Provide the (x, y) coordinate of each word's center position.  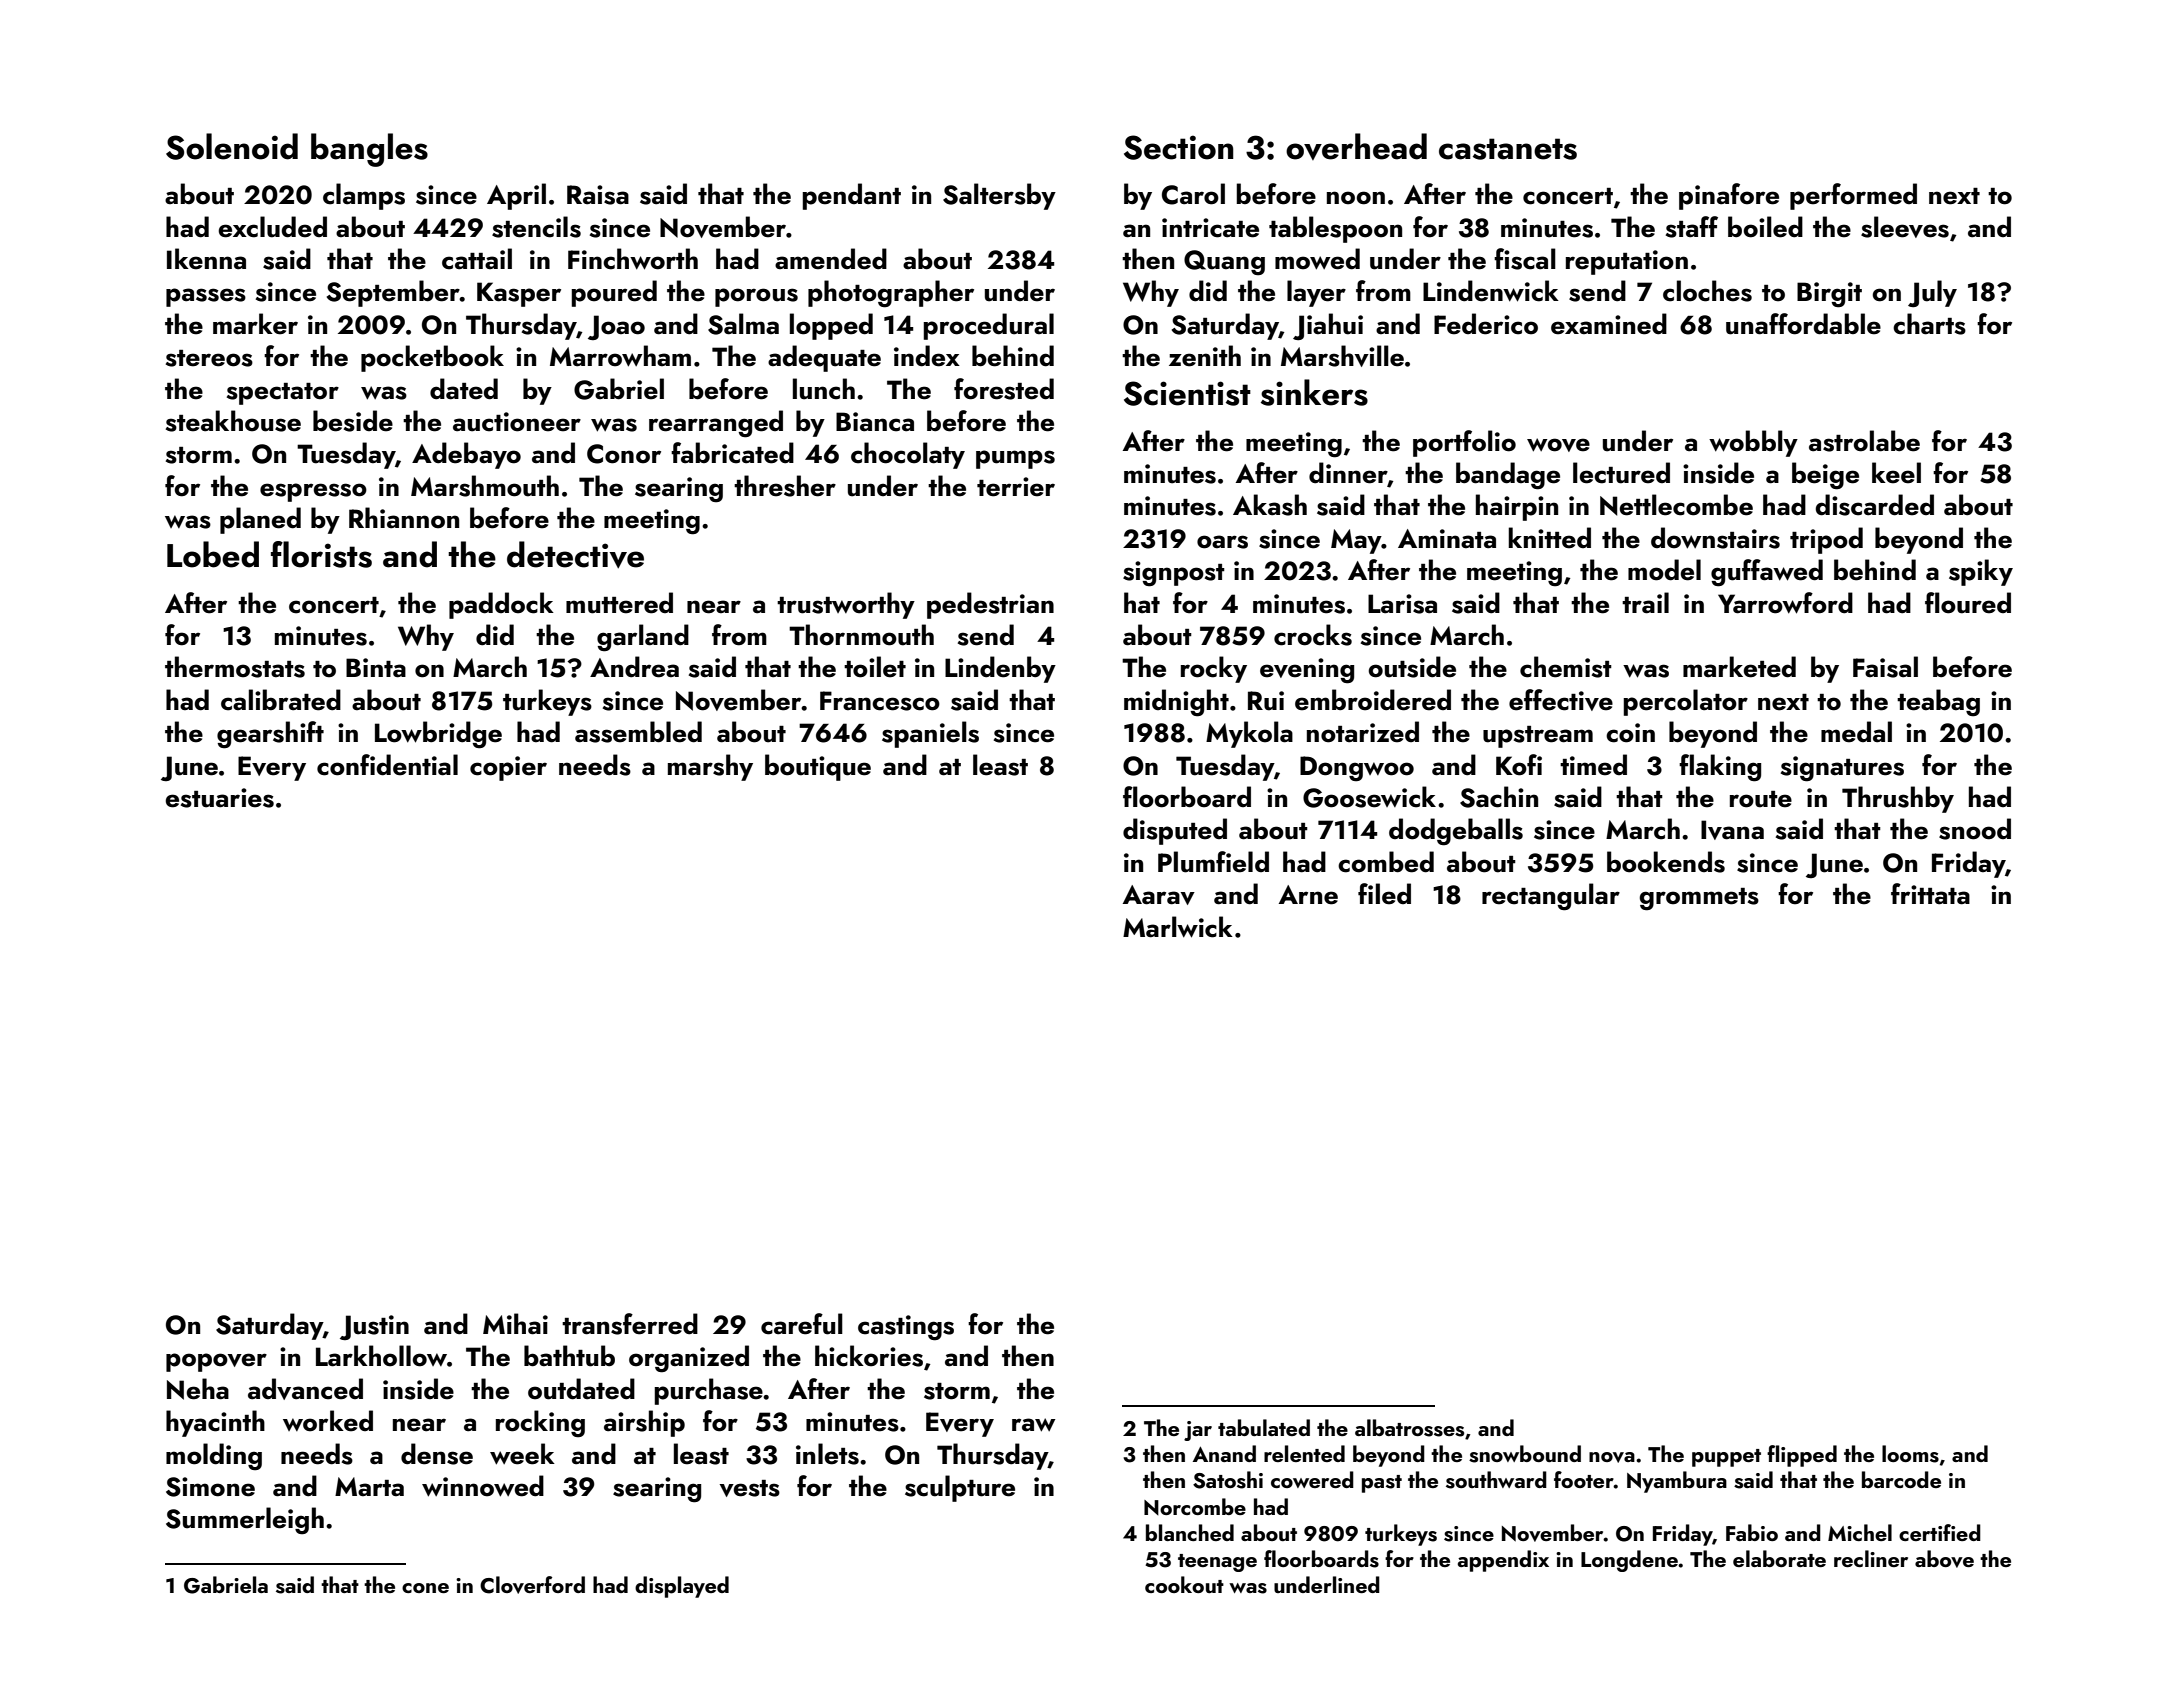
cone (425, 1588)
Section (1179, 147)
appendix (1503, 1561)
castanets (1508, 149)
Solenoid (232, 146)
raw (1034, 1425)
